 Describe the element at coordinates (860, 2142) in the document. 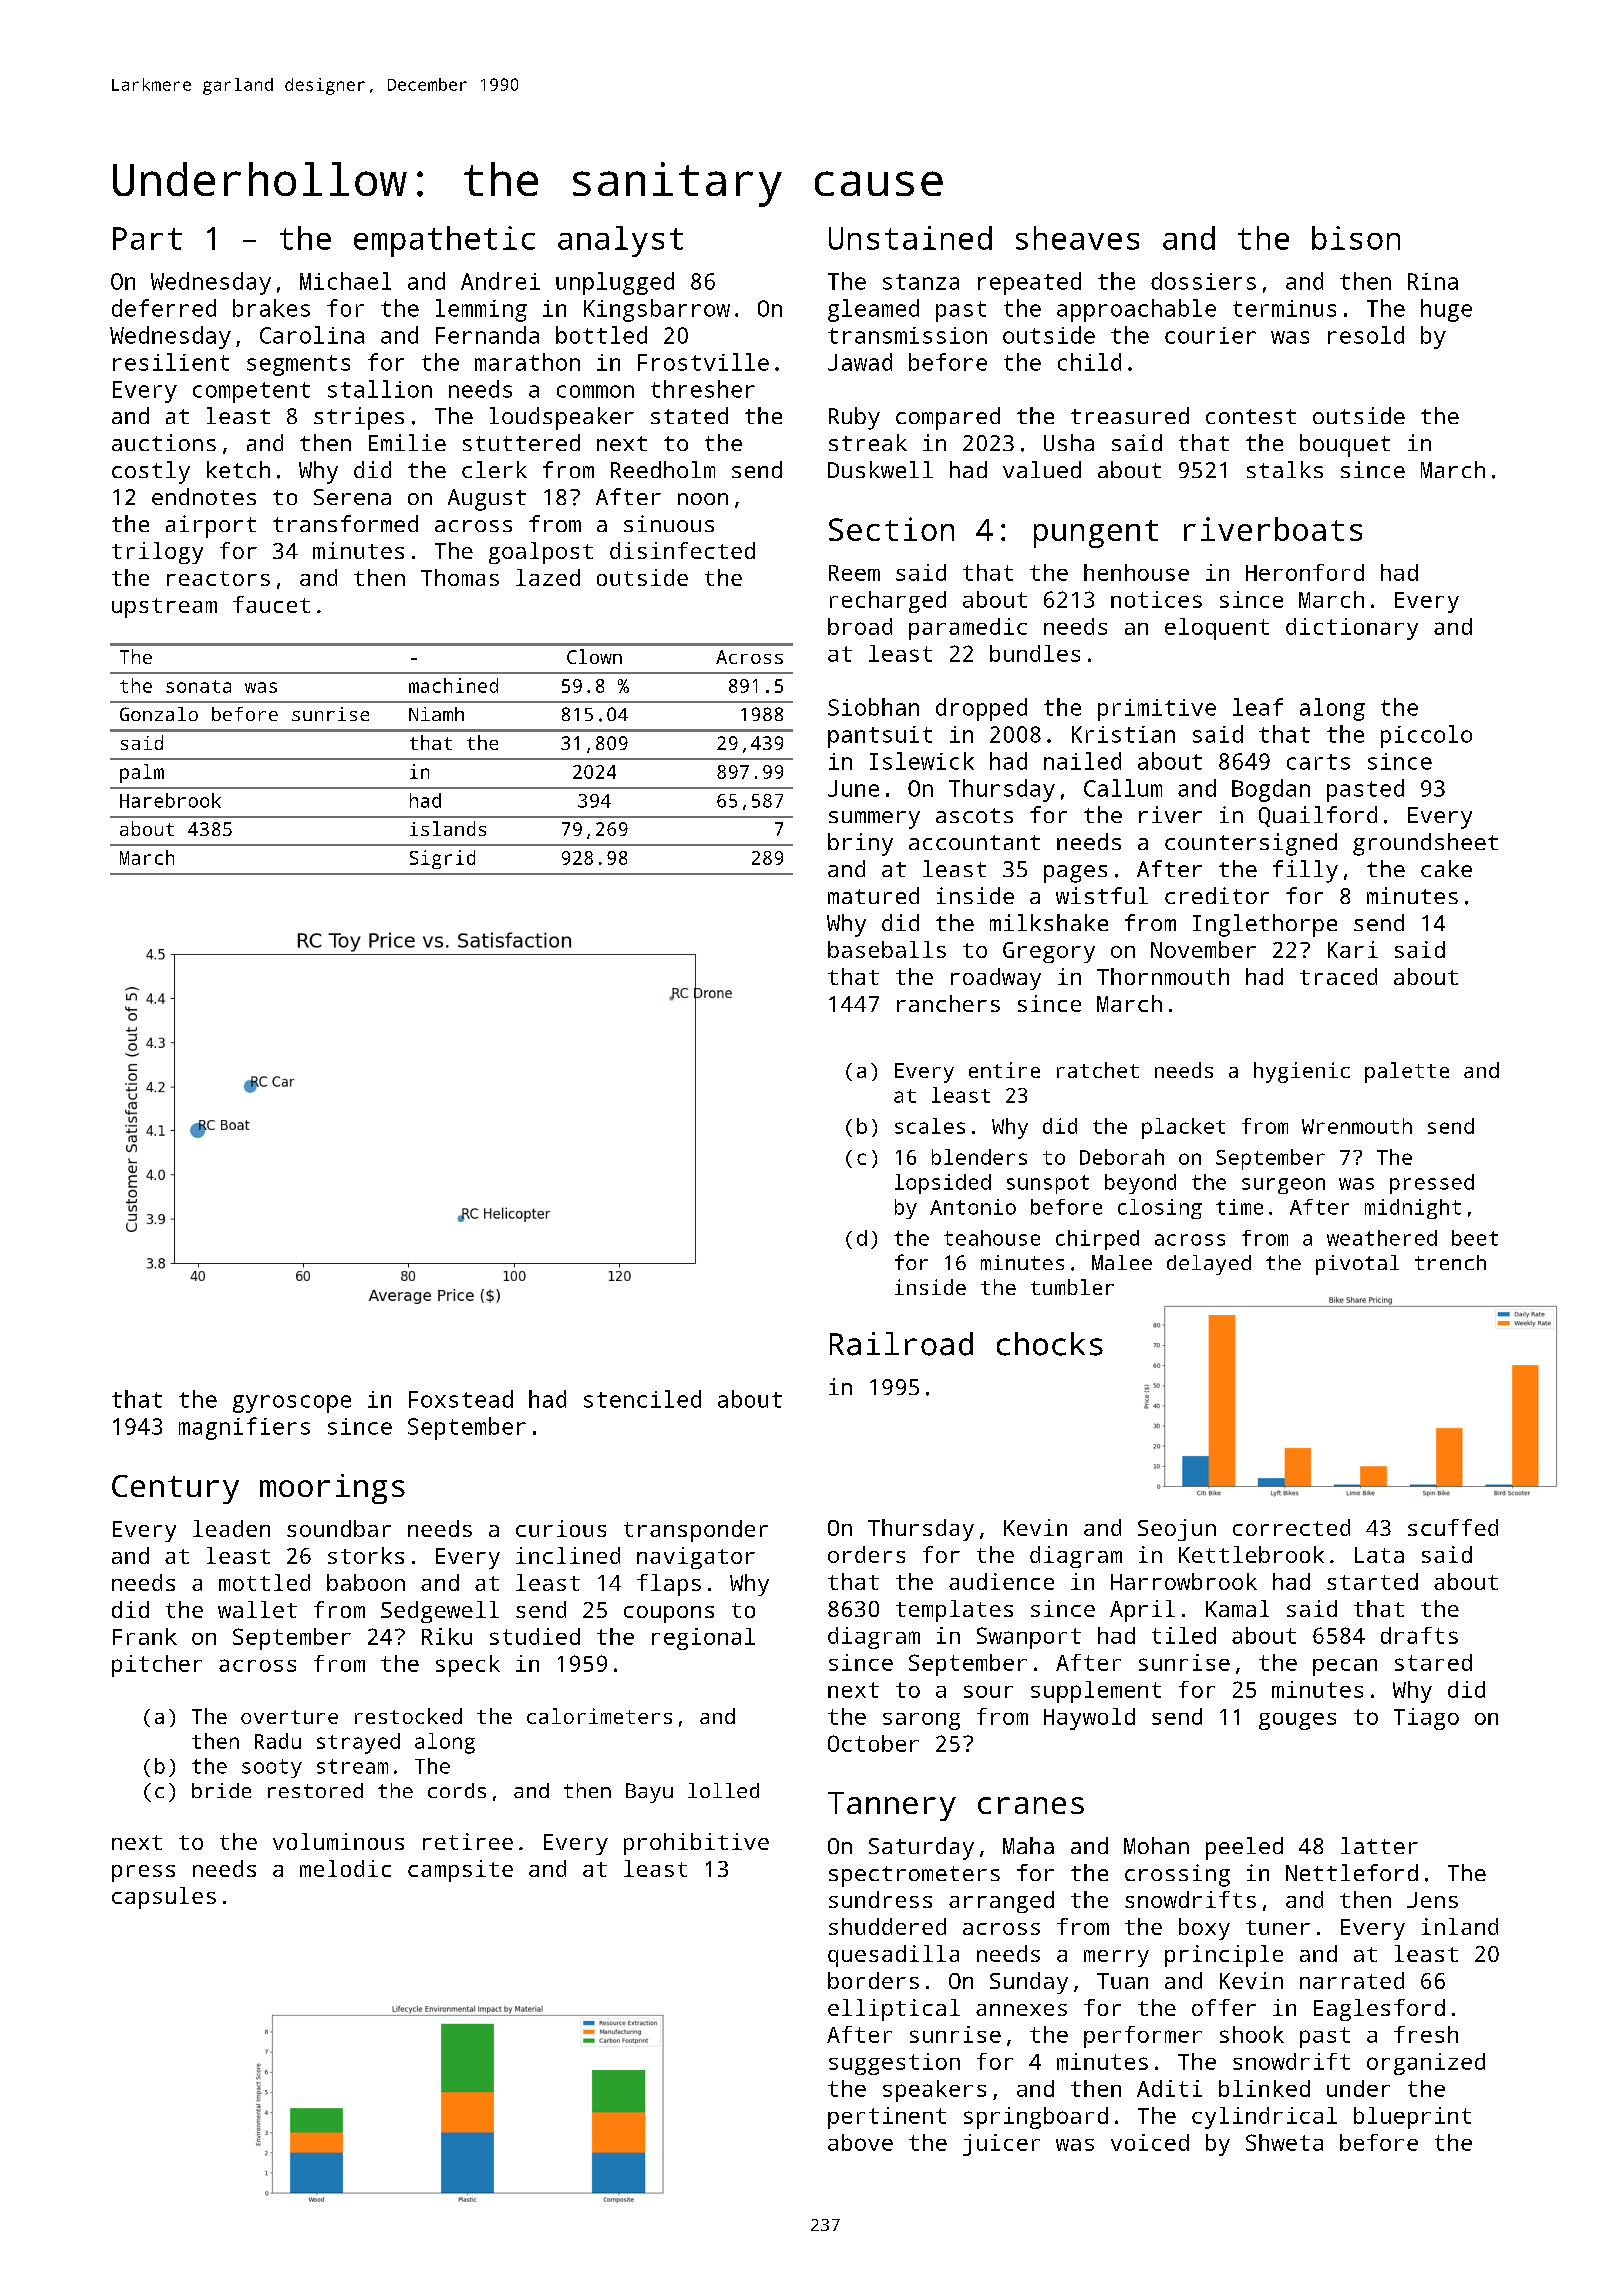

I see `above` at that location.
